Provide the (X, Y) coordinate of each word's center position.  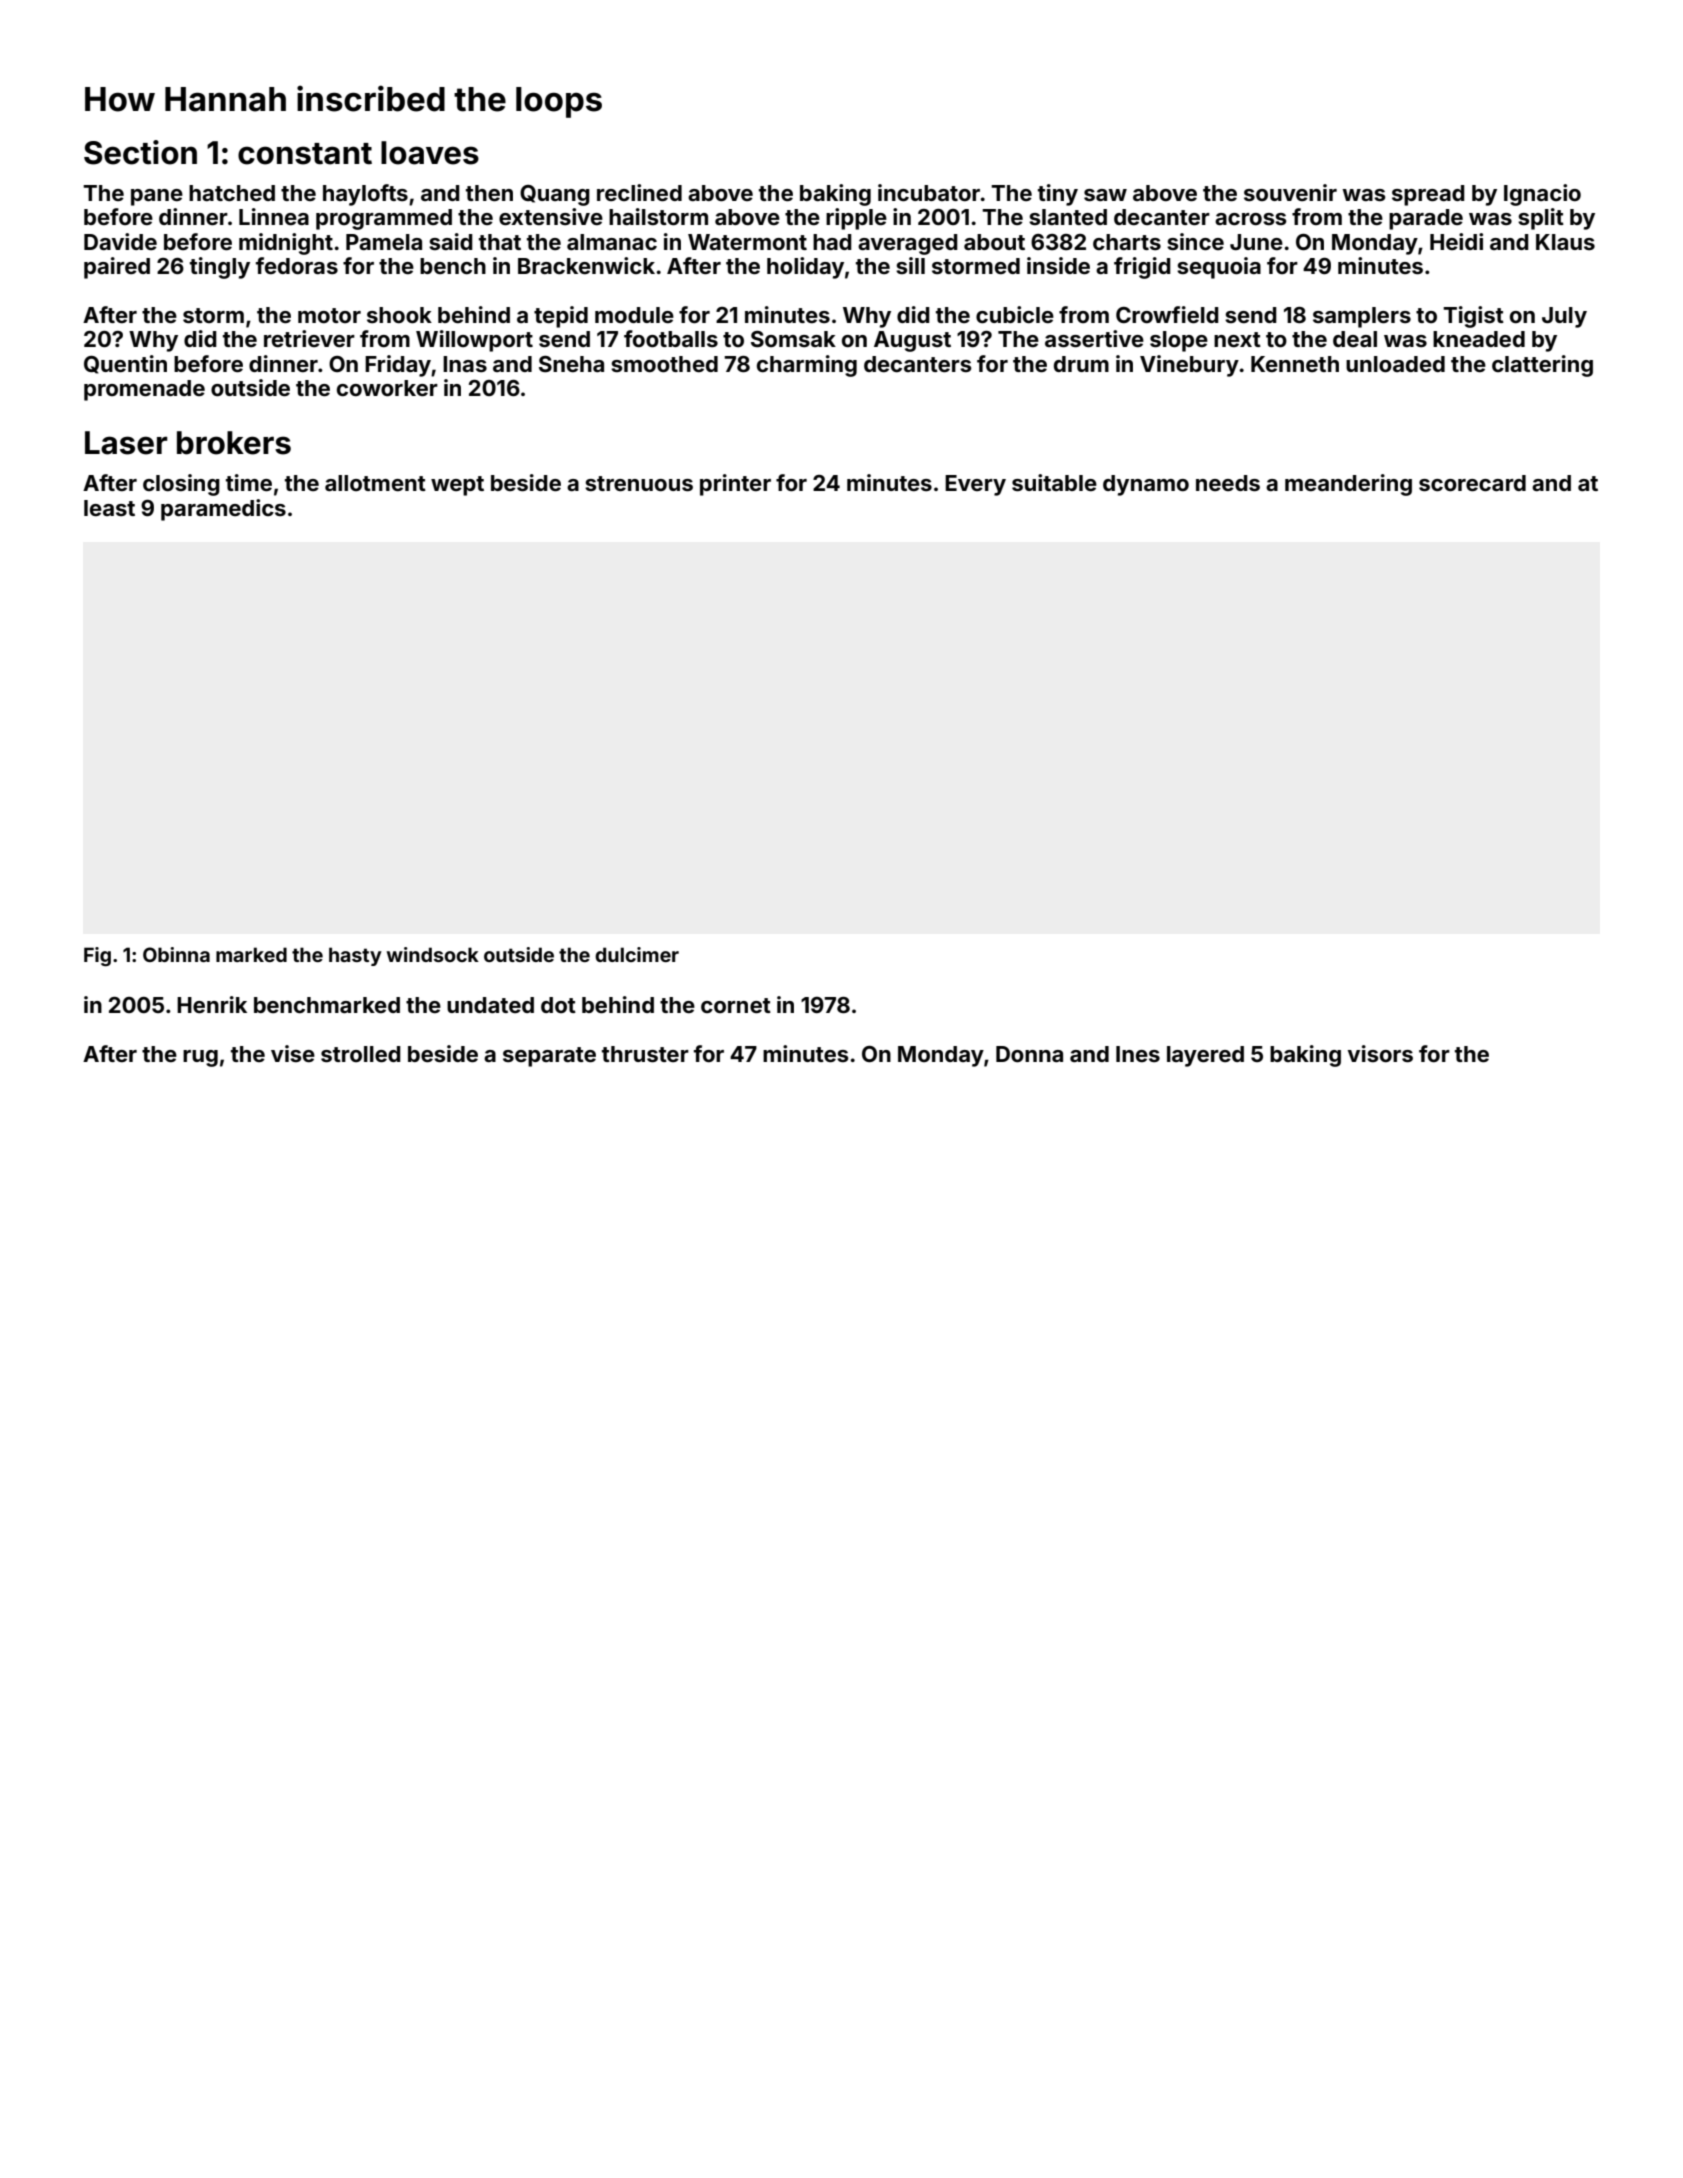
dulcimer (637, 954)
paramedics (223, 510)
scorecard (1472, 483)
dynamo (1146, 485)
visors (1380, 1053)
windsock (433, 954)
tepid (561, 317)
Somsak (793, 339)
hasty (355, 956)
